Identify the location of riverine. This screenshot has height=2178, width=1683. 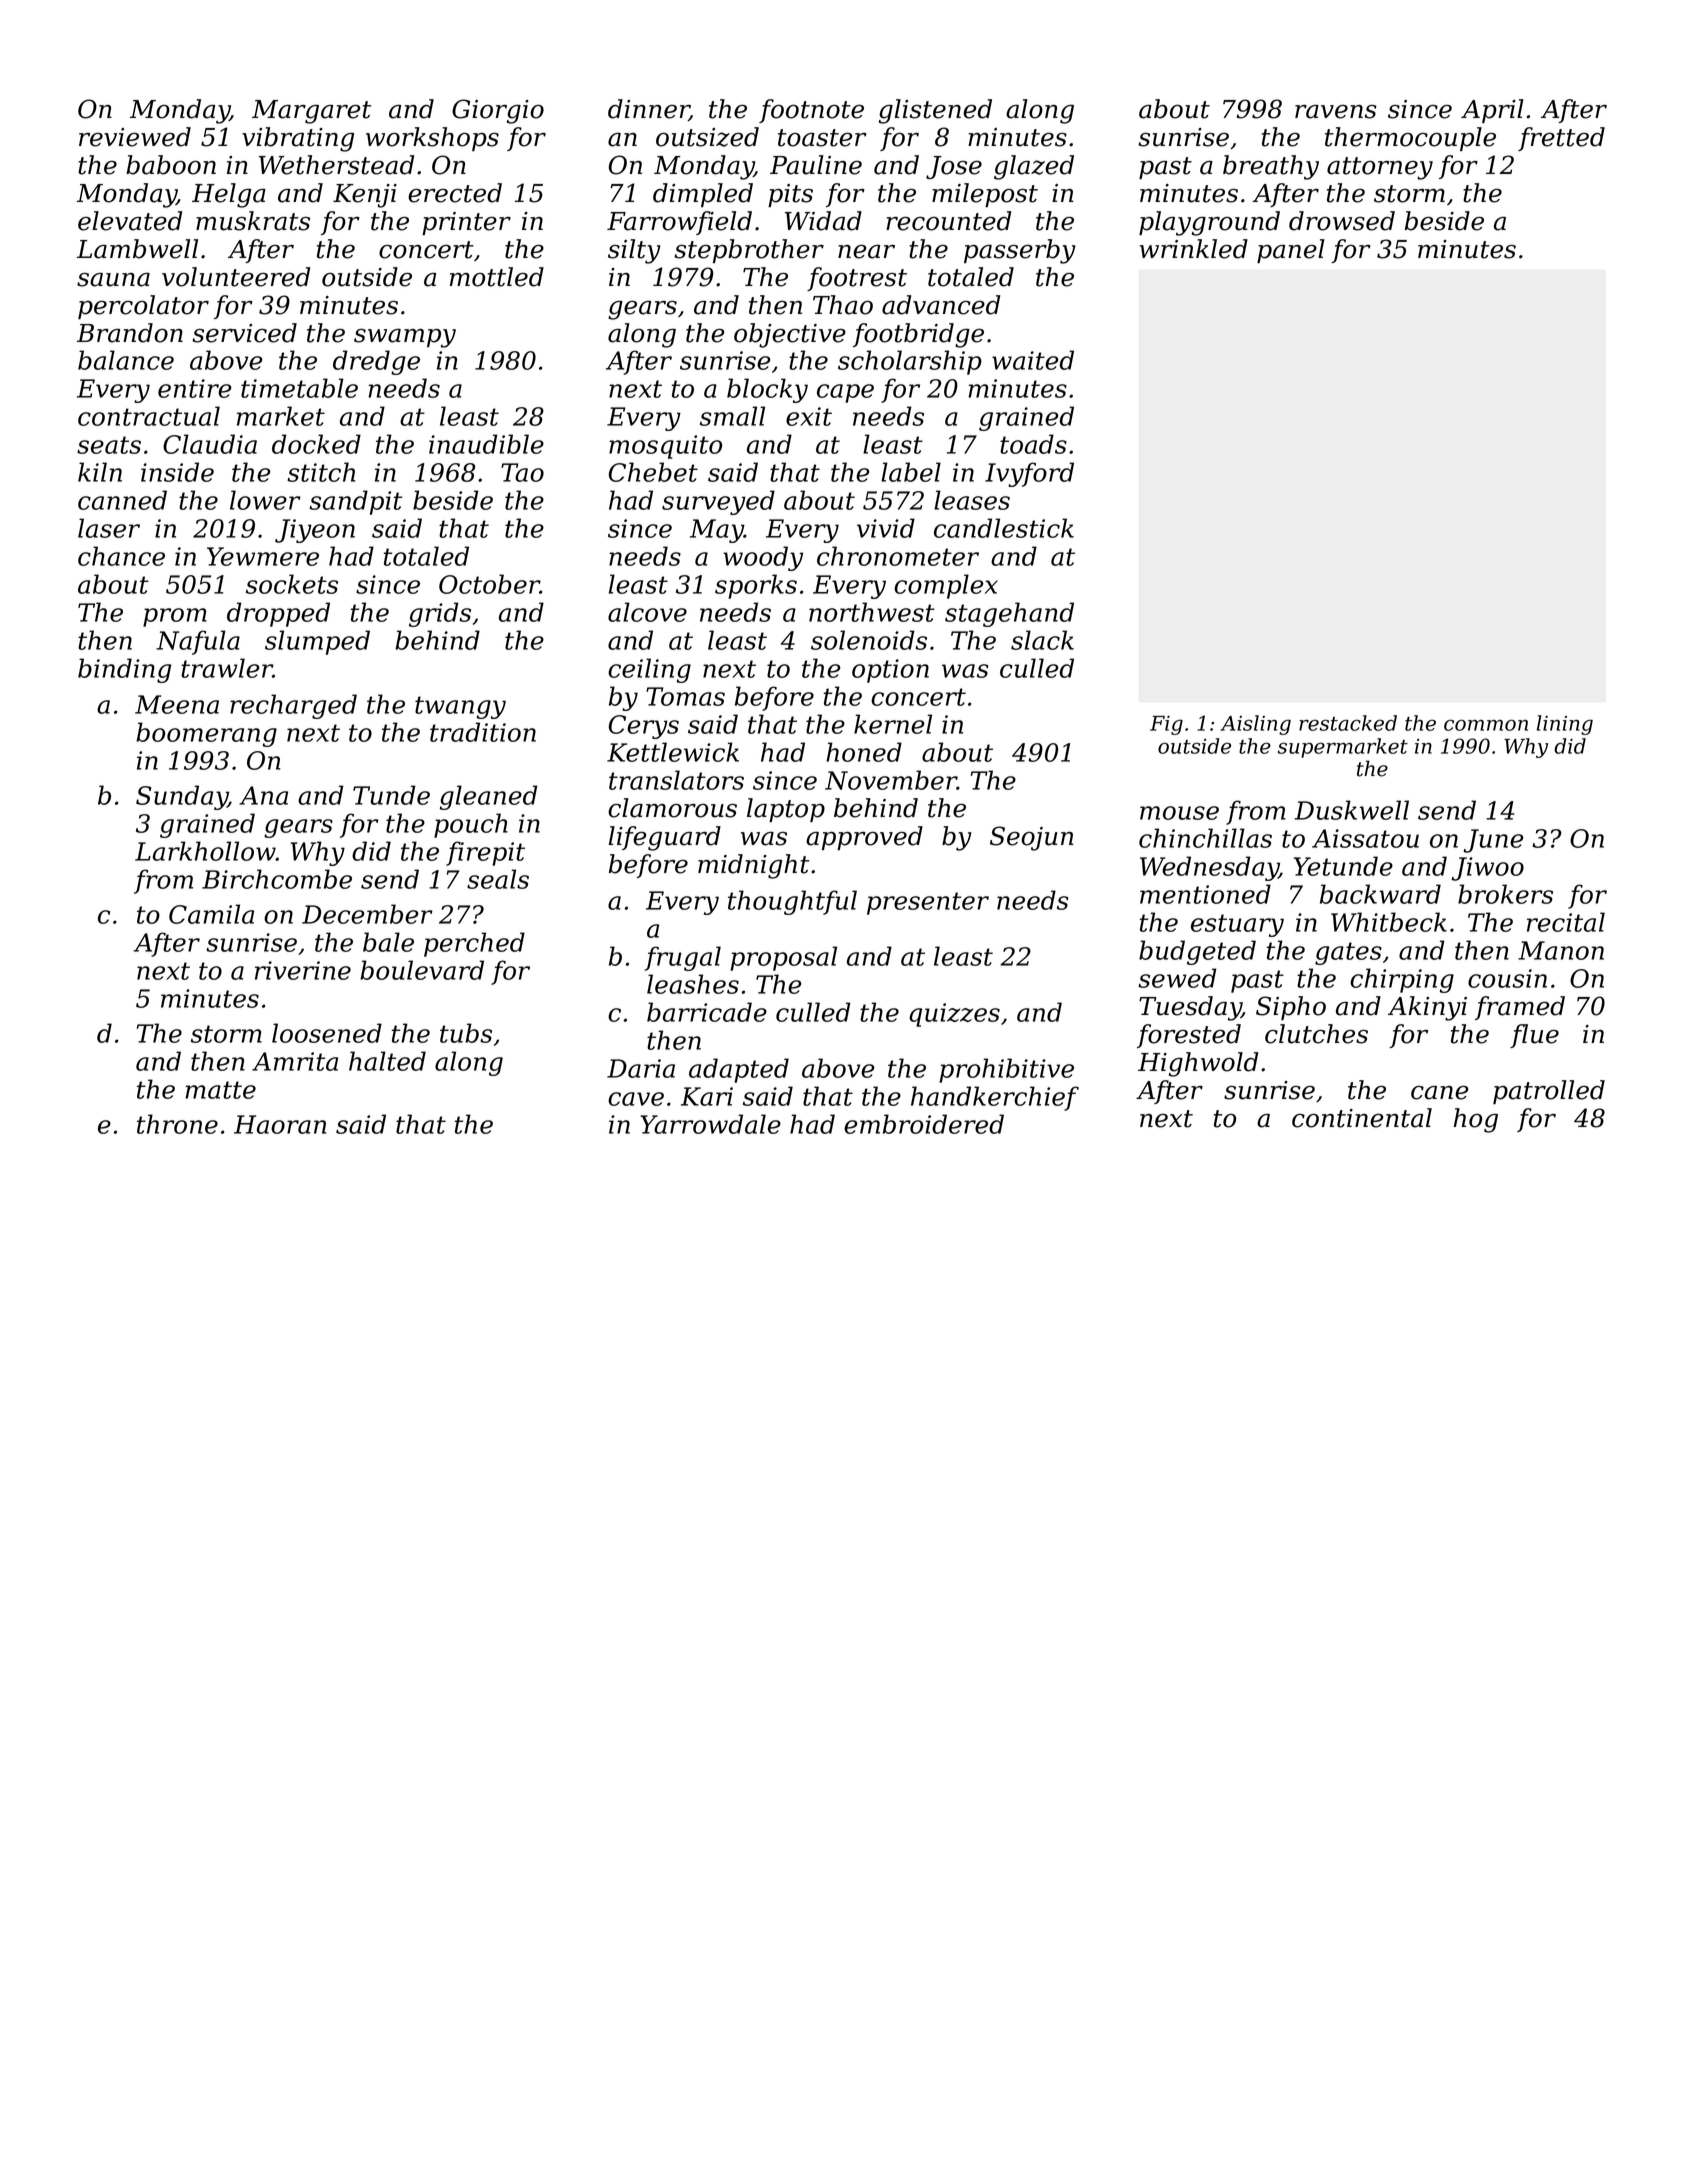
(303, 970).
